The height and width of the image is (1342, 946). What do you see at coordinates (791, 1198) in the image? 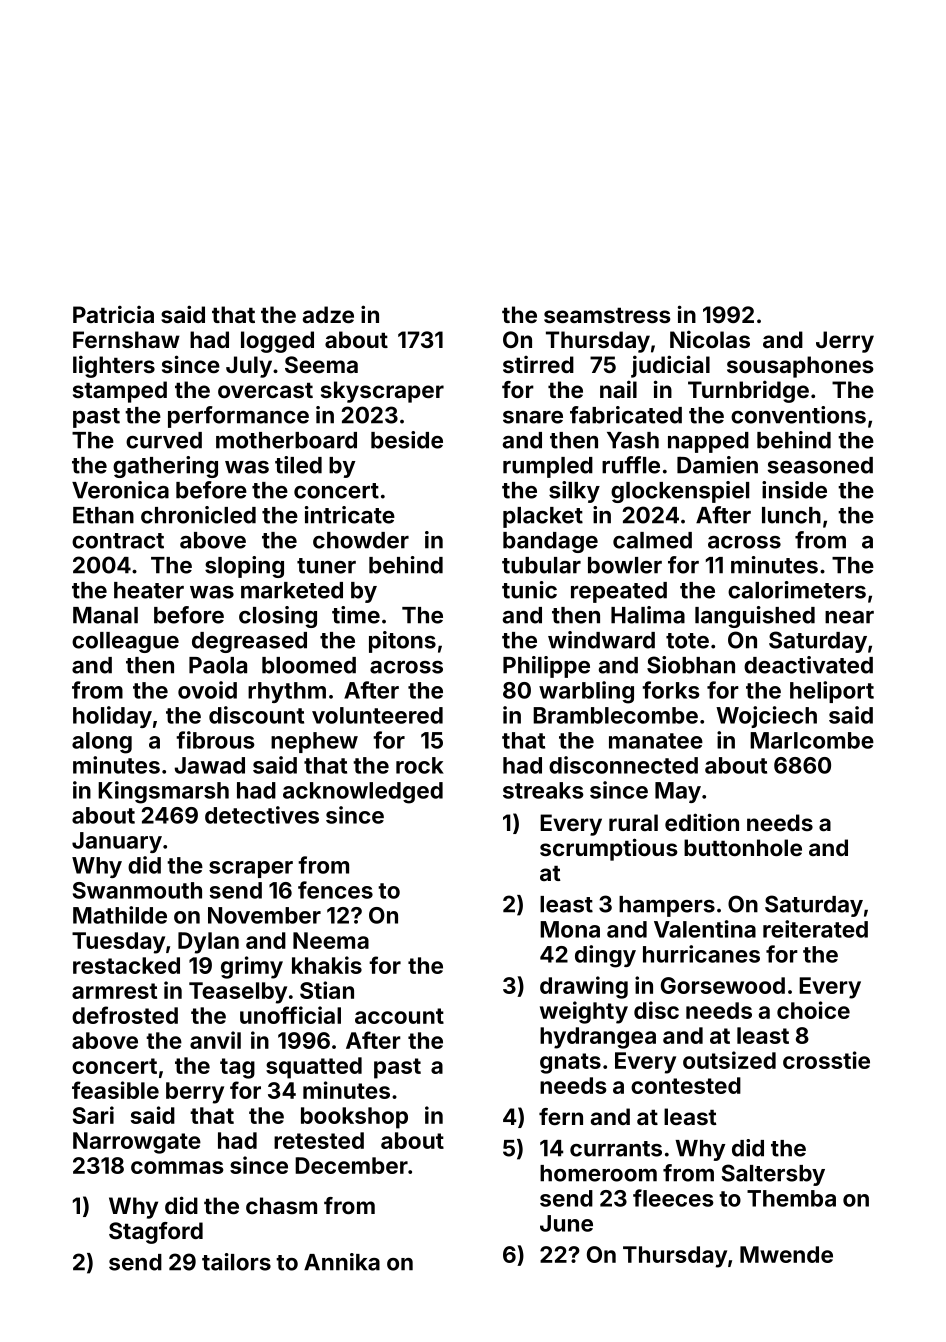
I see `Themba` at bounding box center [791, 1198].
